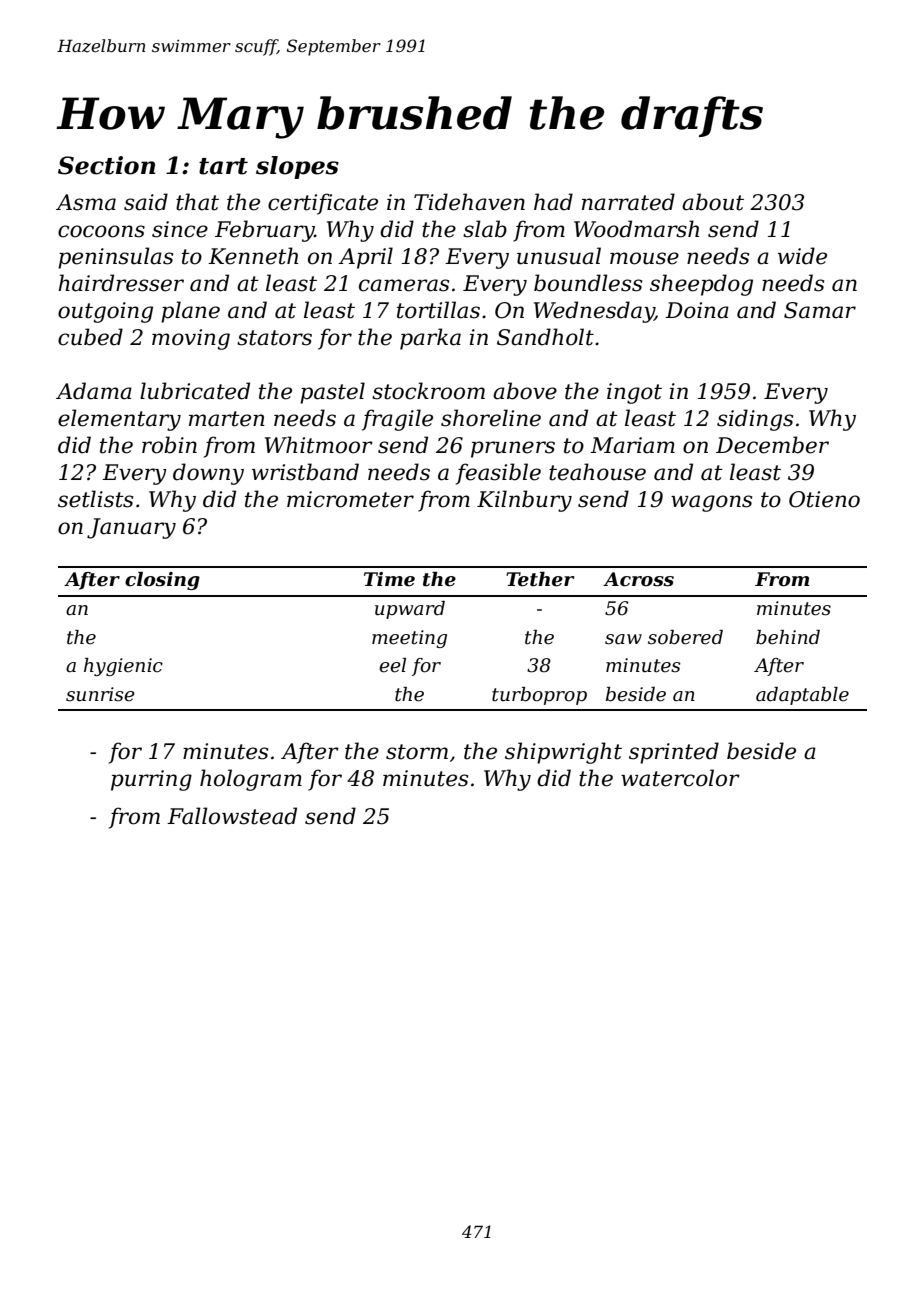 The width and height of the screenshot is (924, 1311). Describe the element at coordinates (389, 579) in the screenshot. I see `Time` at that location.
